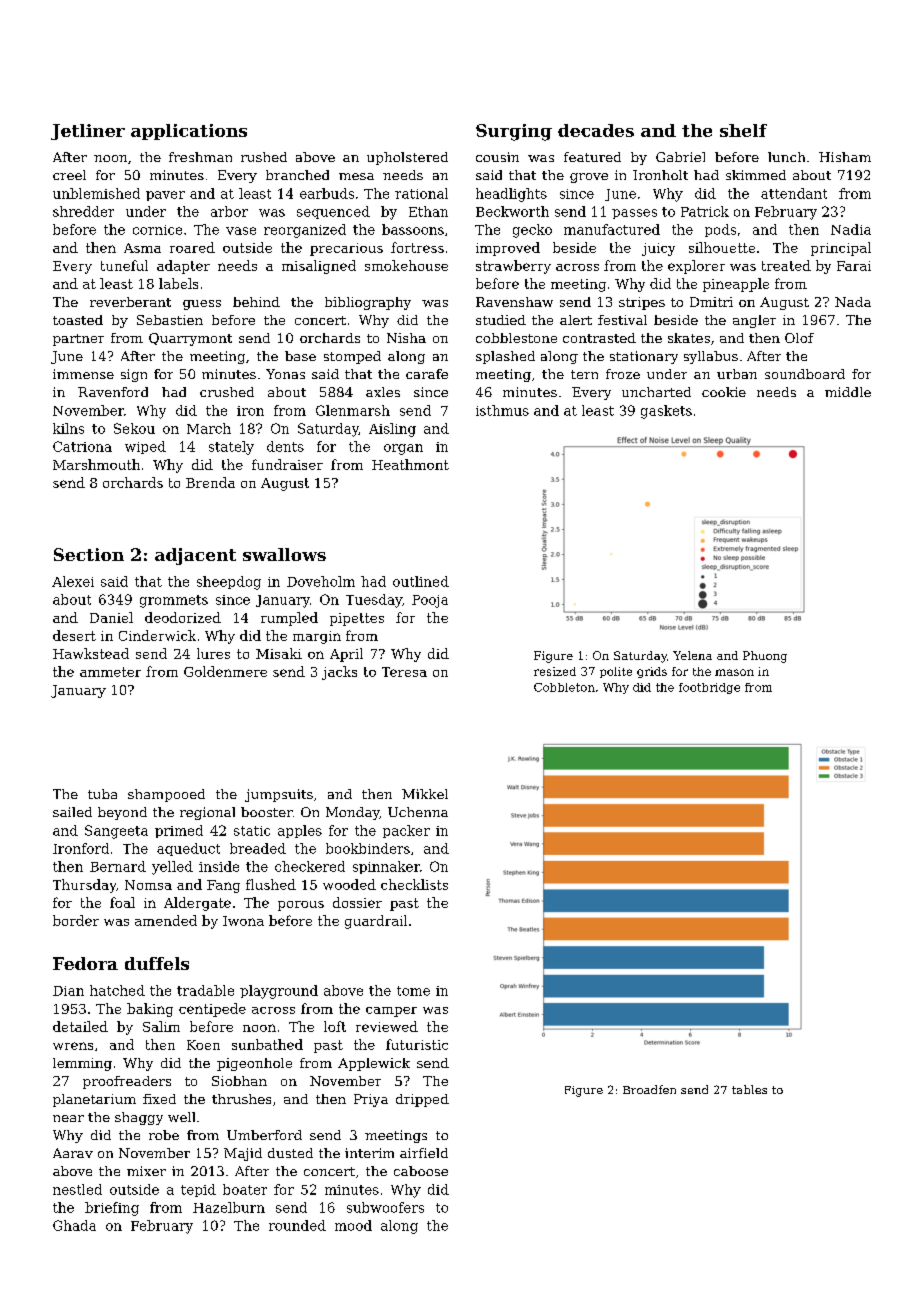 This screenshot has width=924, height=1308. Describe the element at coordinates (724, 392) in the screenshot. I see `cookie` at that location.
